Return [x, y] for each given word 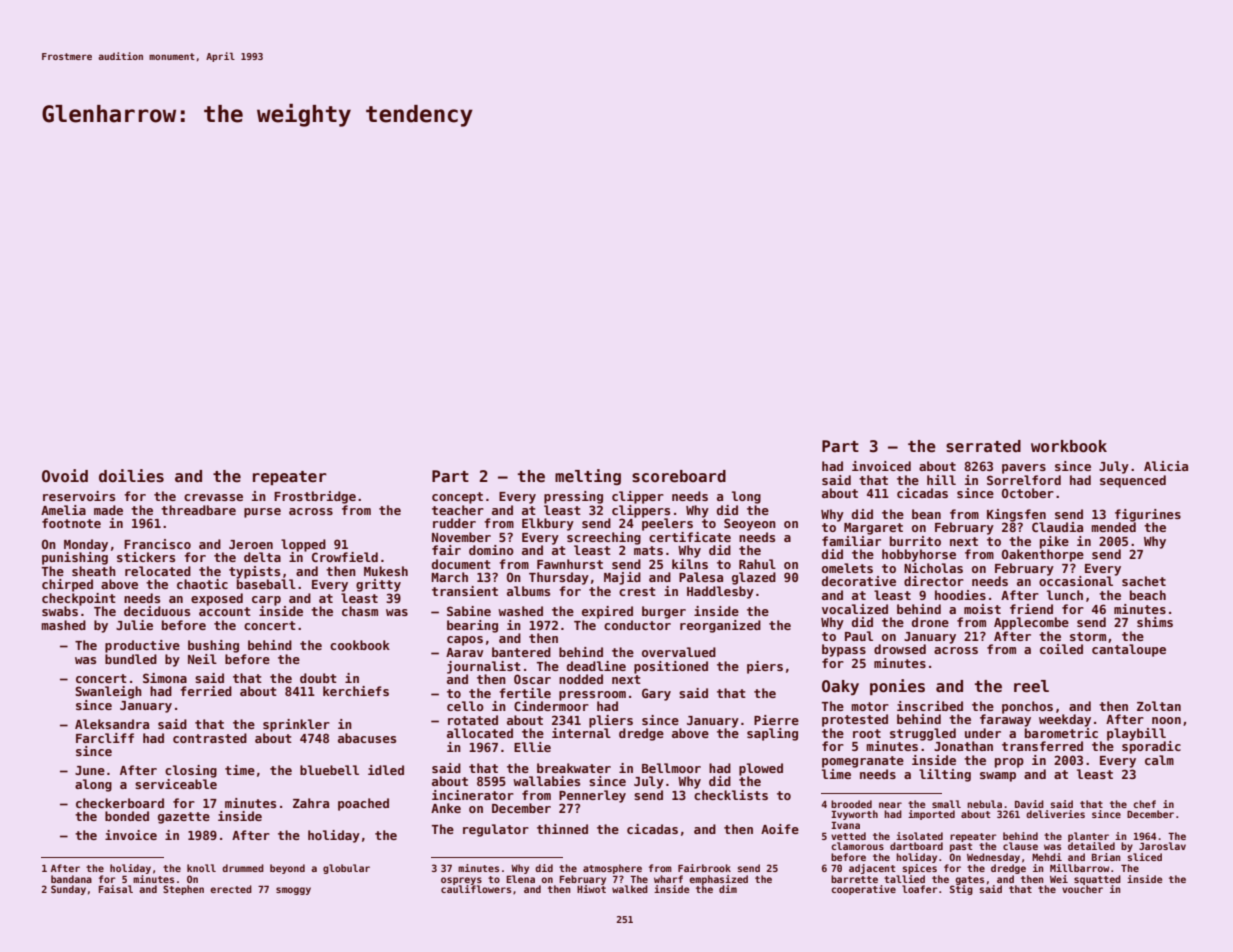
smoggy [293, 891]
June [90, 770]
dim [728, 889]
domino [491, 550]
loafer [920, 889]
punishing [75, 558]
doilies [131, 476]
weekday [1065, 720]
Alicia [1166, 466]
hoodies [960, 595]
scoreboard [679, 476]
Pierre [776, 720]
